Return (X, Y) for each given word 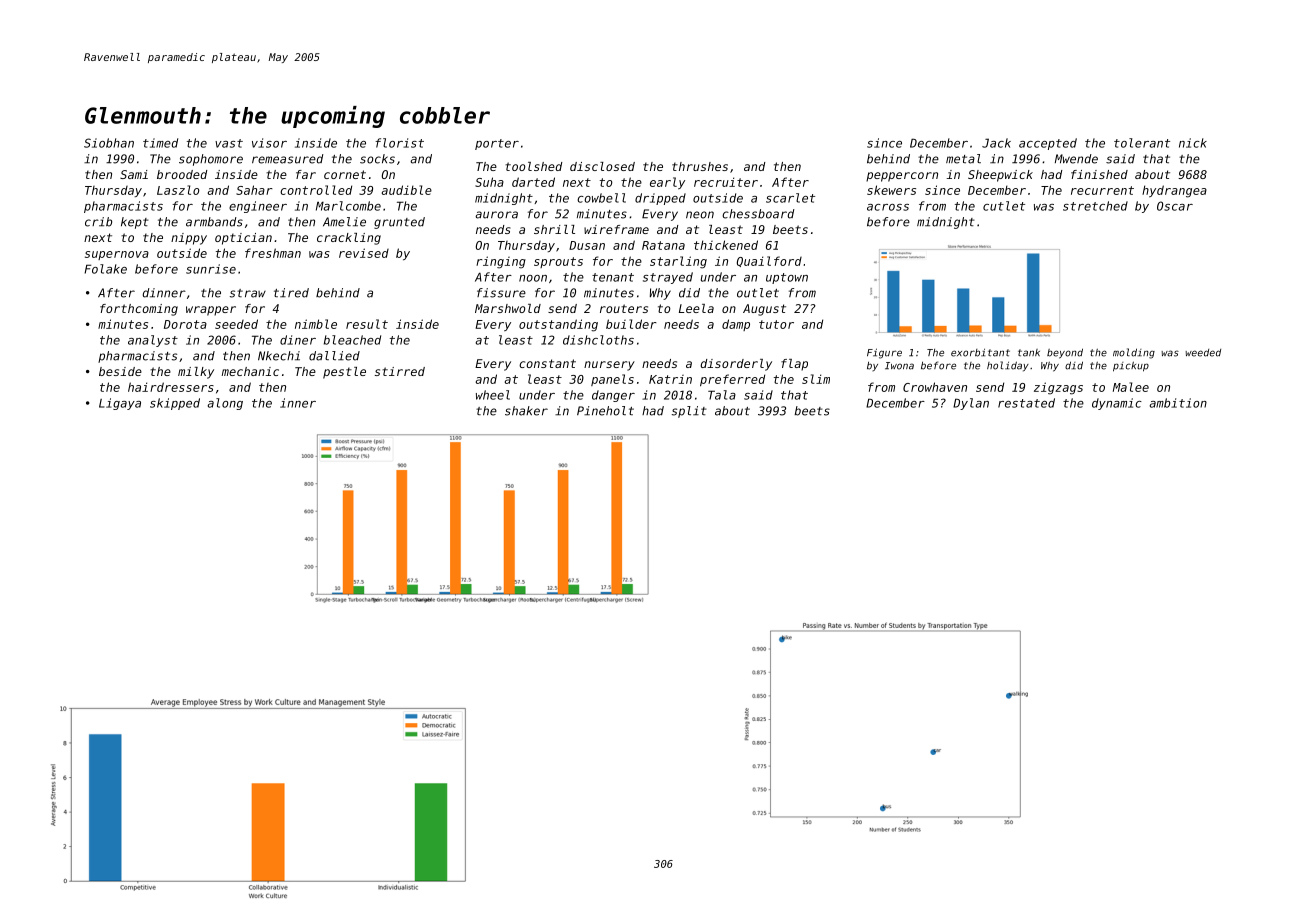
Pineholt (605, 411)
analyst (153, 341)
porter (497, 144)
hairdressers (171, 387)
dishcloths (598, 340)
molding (1134, 353)
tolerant (1142, 143)
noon (533, 278)
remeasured (288, 159)
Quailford (769, 261)
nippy (189, 239)
